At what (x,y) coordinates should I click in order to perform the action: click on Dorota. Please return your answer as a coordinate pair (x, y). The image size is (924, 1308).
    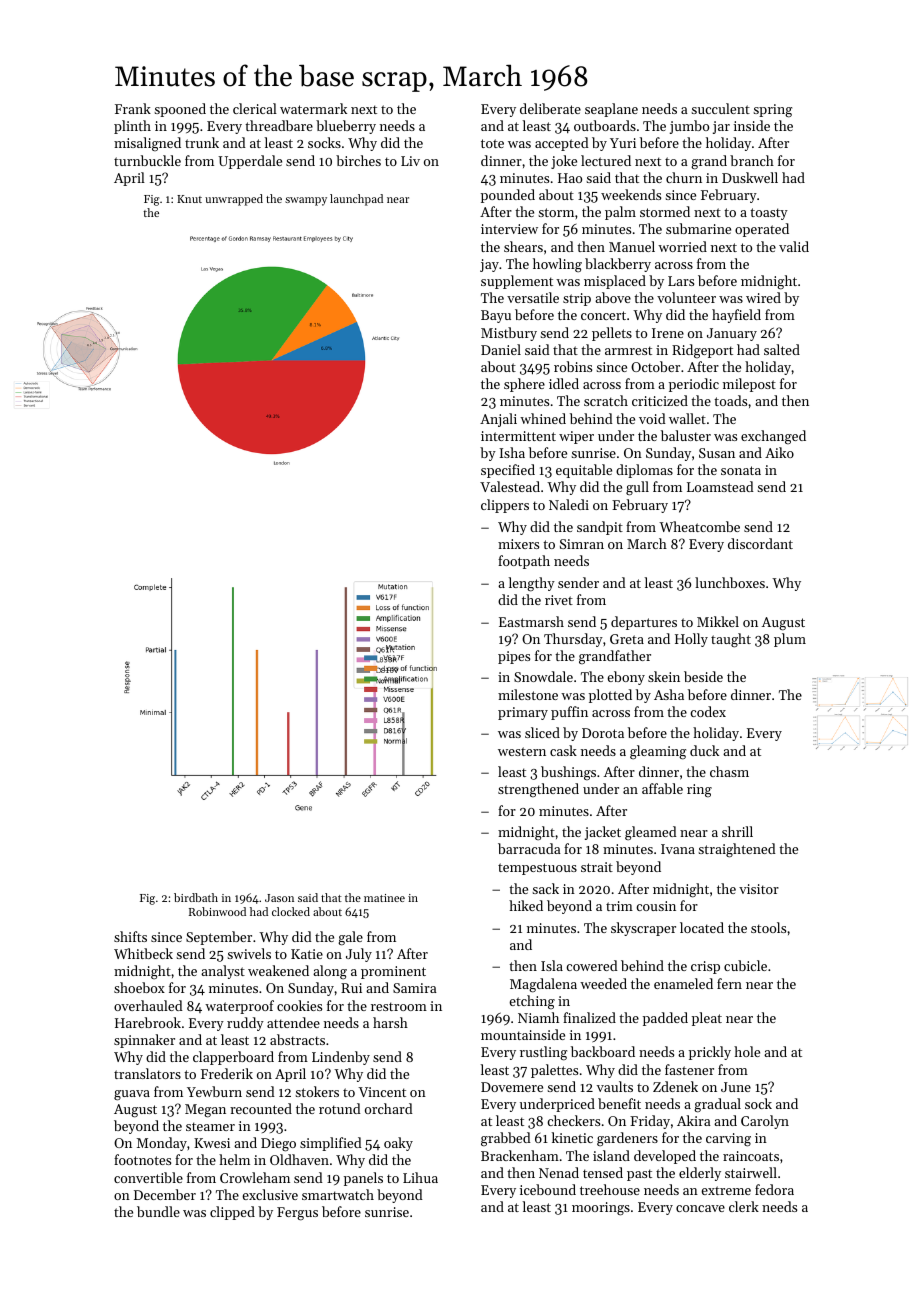
    Looking at the image, I should click on (603, 733).
